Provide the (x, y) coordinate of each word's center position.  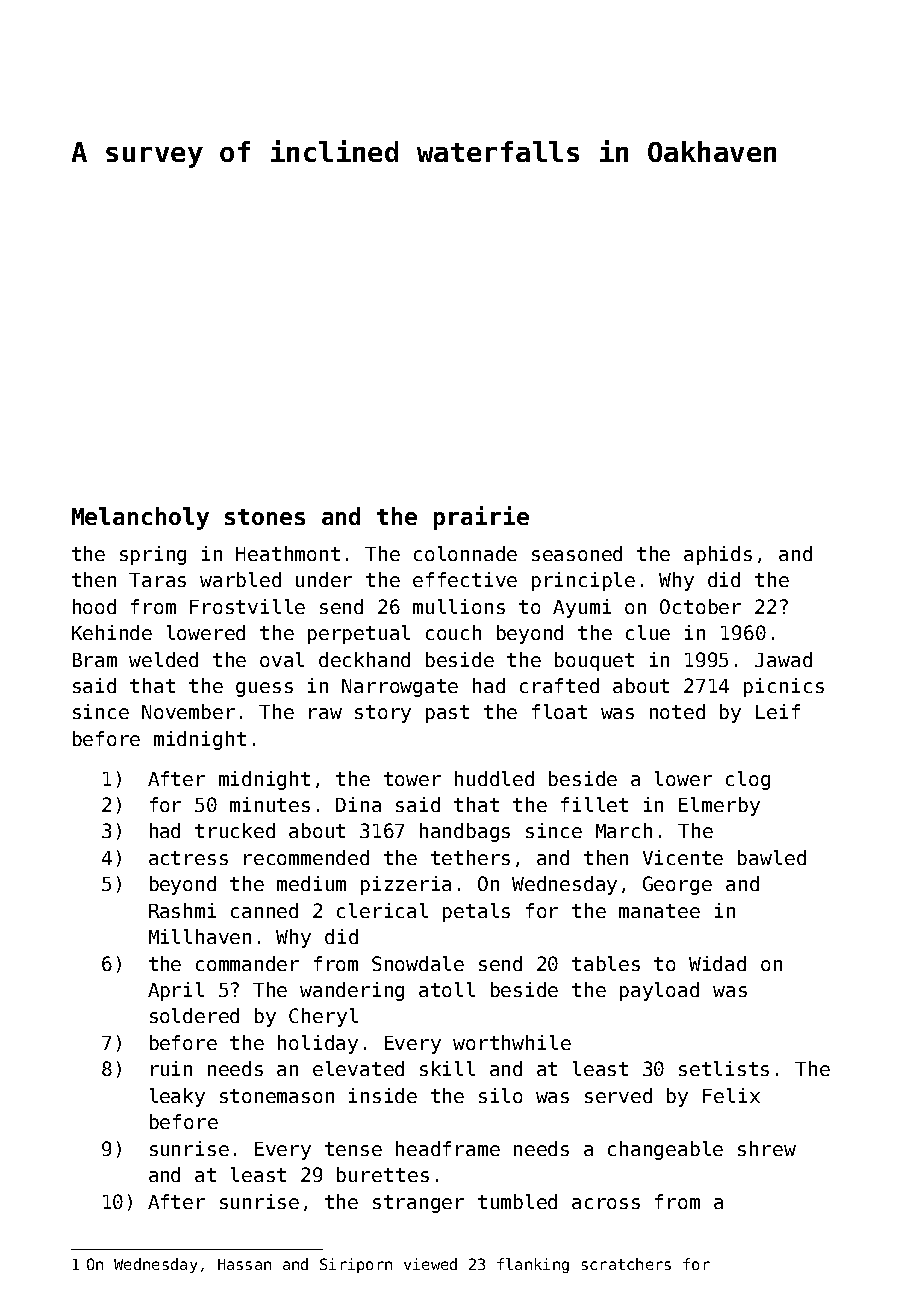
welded (163, 659)
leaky (177, 1097)
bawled (772, 857)
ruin (171, 1068)
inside (383, 1095)
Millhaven (200, 936)
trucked (235, 830)
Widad (717, 963)
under (324, 579)
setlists (724, 1068)
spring (153, 555)
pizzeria (406, 885)
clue (648, 632)
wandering (352, 991)
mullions (459, 606)
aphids (718, 555)
